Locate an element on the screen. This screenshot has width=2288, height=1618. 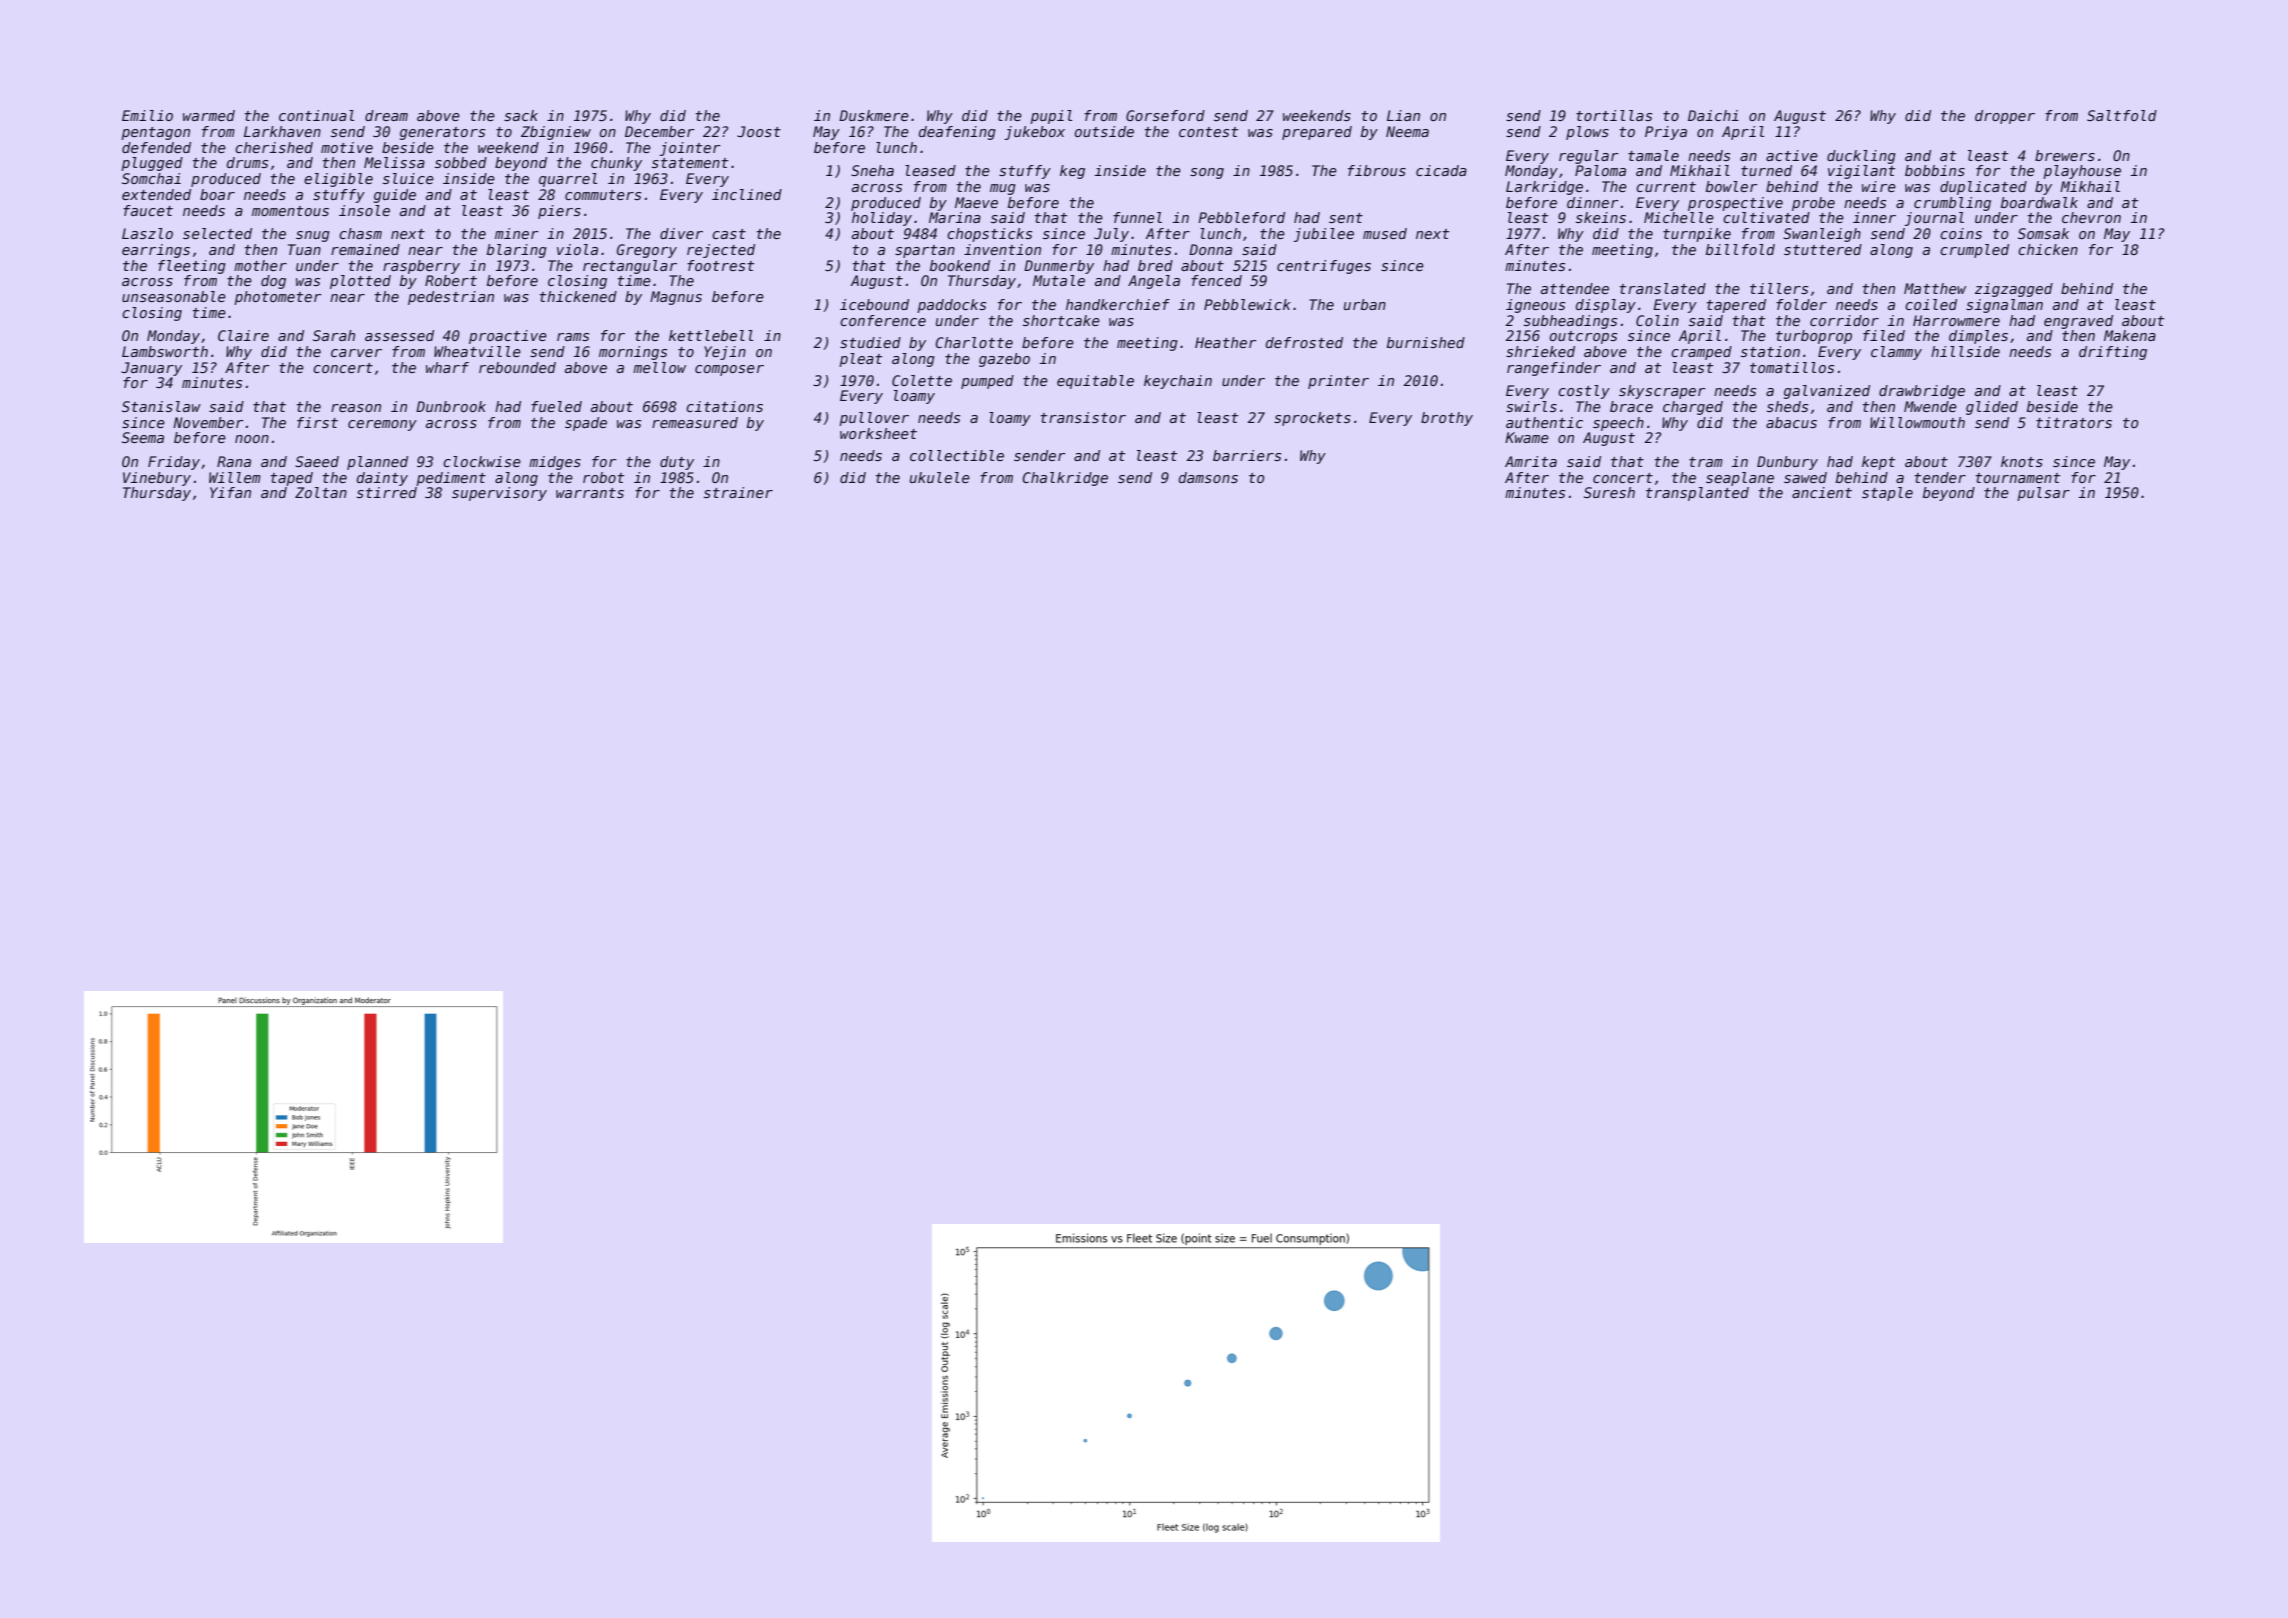
stirred is located at coordinates (387, 492).
